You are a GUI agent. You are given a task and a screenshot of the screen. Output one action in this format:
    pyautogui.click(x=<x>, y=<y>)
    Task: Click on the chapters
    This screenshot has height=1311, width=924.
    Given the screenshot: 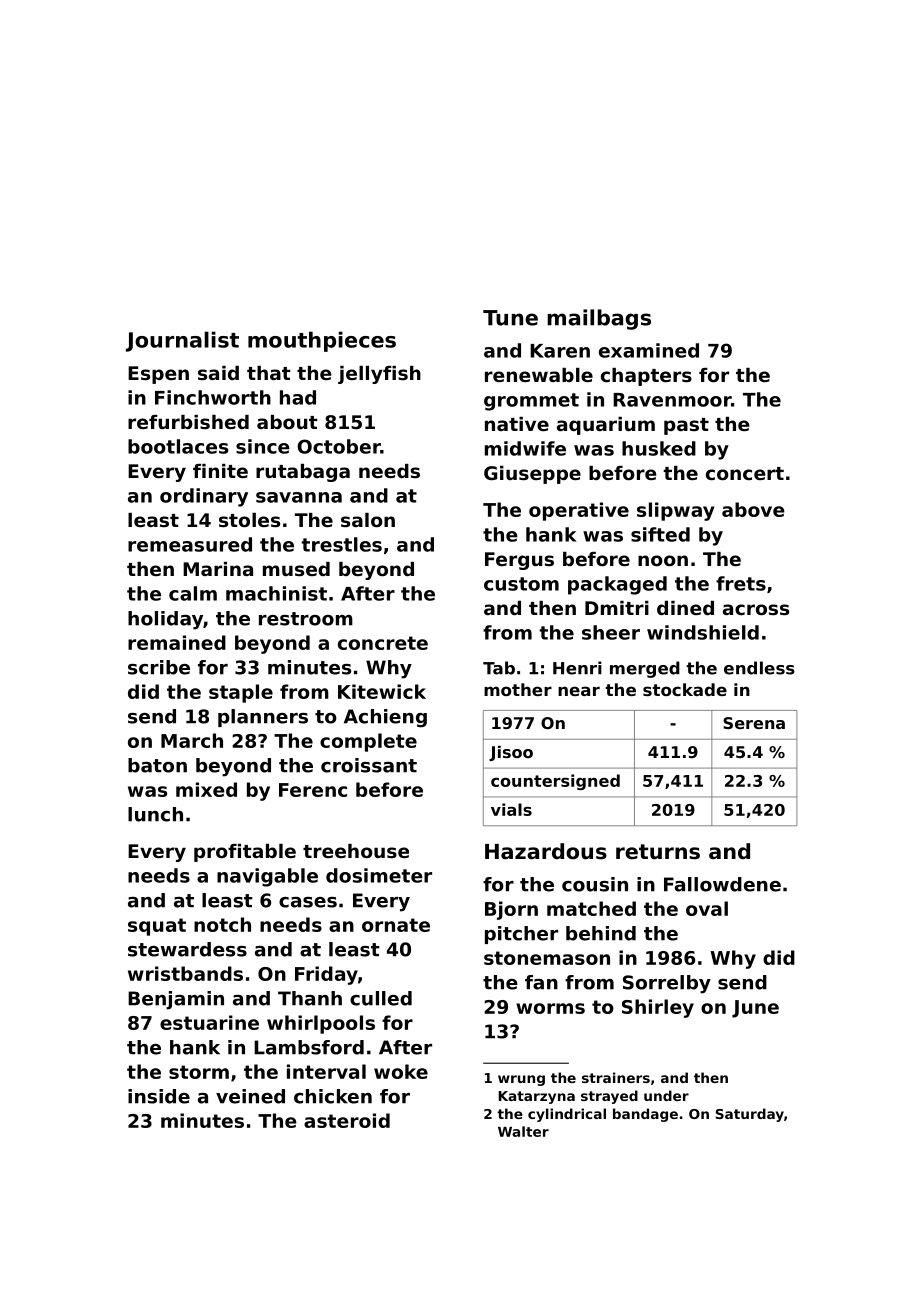 What is the action you would take?
    pyautogui.click(x=646, y=377)
